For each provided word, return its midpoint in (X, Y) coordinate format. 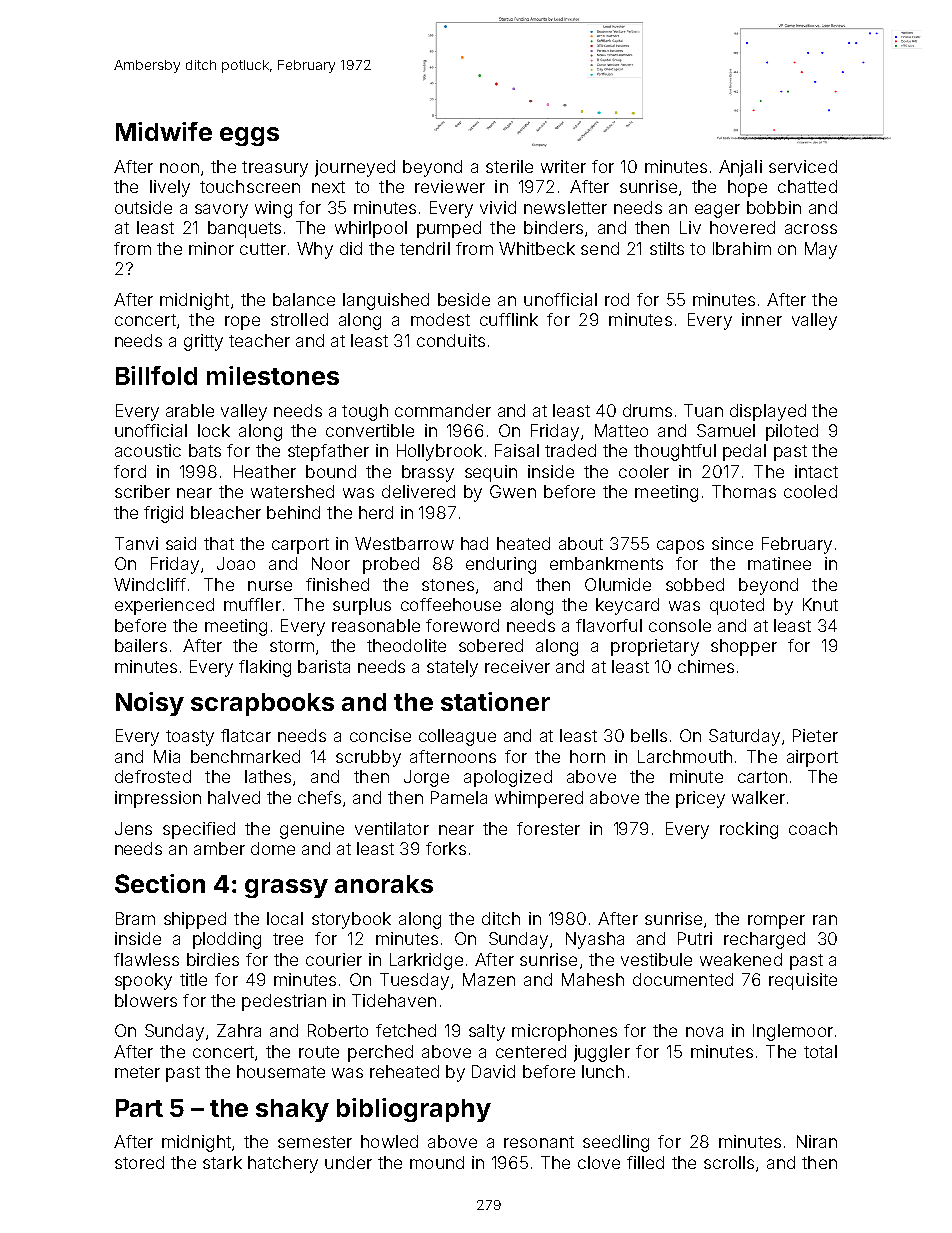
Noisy (150, 704)
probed (391, 565)
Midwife (164, 131)
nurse (270, 586)
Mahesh (593, 979)
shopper (744, 647)
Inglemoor (793, 1032)
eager (717, 211)
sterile (509, 166)
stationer (495, 701)
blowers (146, 1000)
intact (816, 471)
